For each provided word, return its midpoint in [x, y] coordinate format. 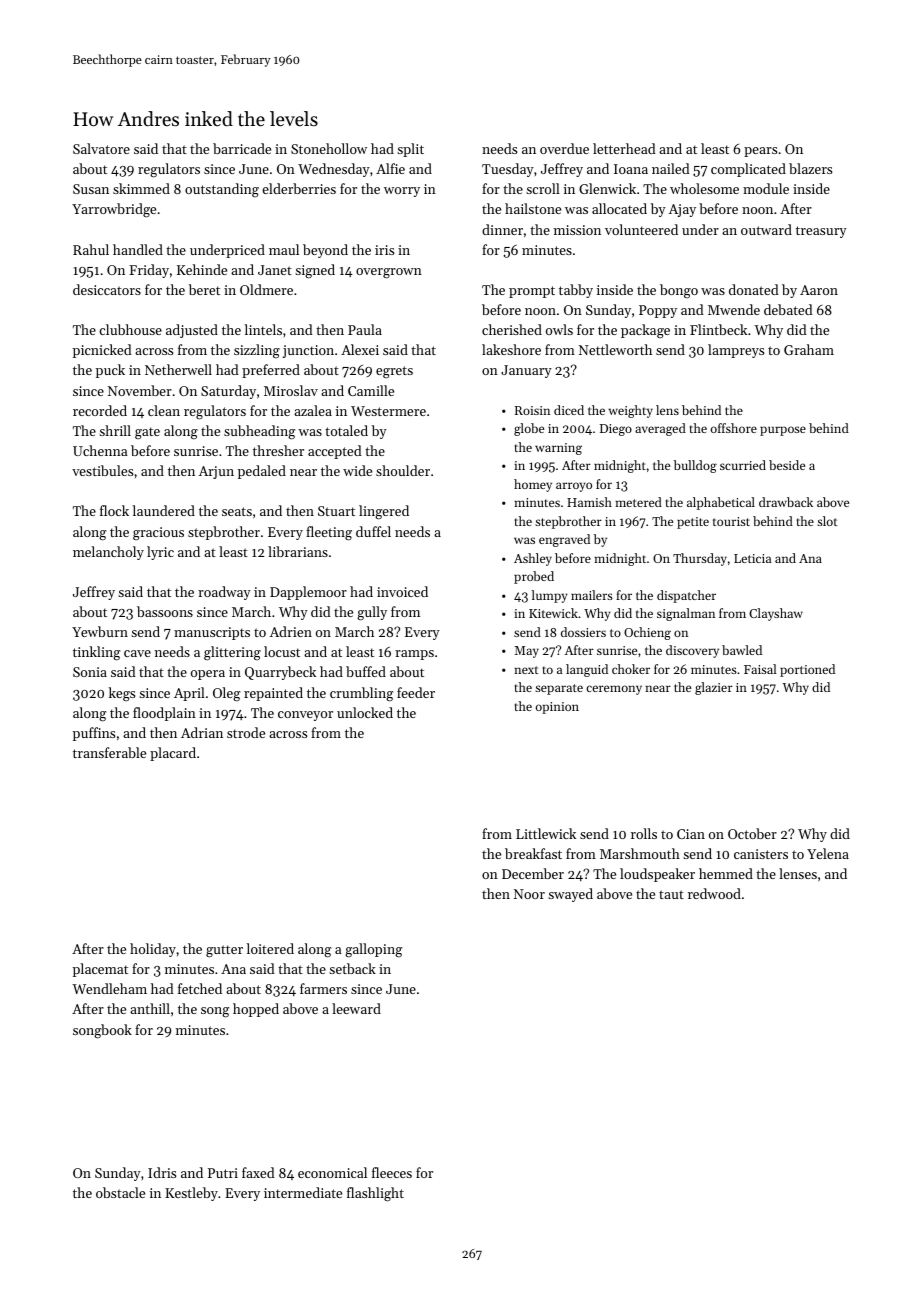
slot [827, 521]
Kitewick [553, 613]
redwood [714, 893]
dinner [502, 229]
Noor [529, 894]
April [189, 694]
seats [237, 511]
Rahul [91, 249]
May [527, 652]
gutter [224, 951]
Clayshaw [776, 614]
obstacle [120, 1192]
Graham [809, 349]
